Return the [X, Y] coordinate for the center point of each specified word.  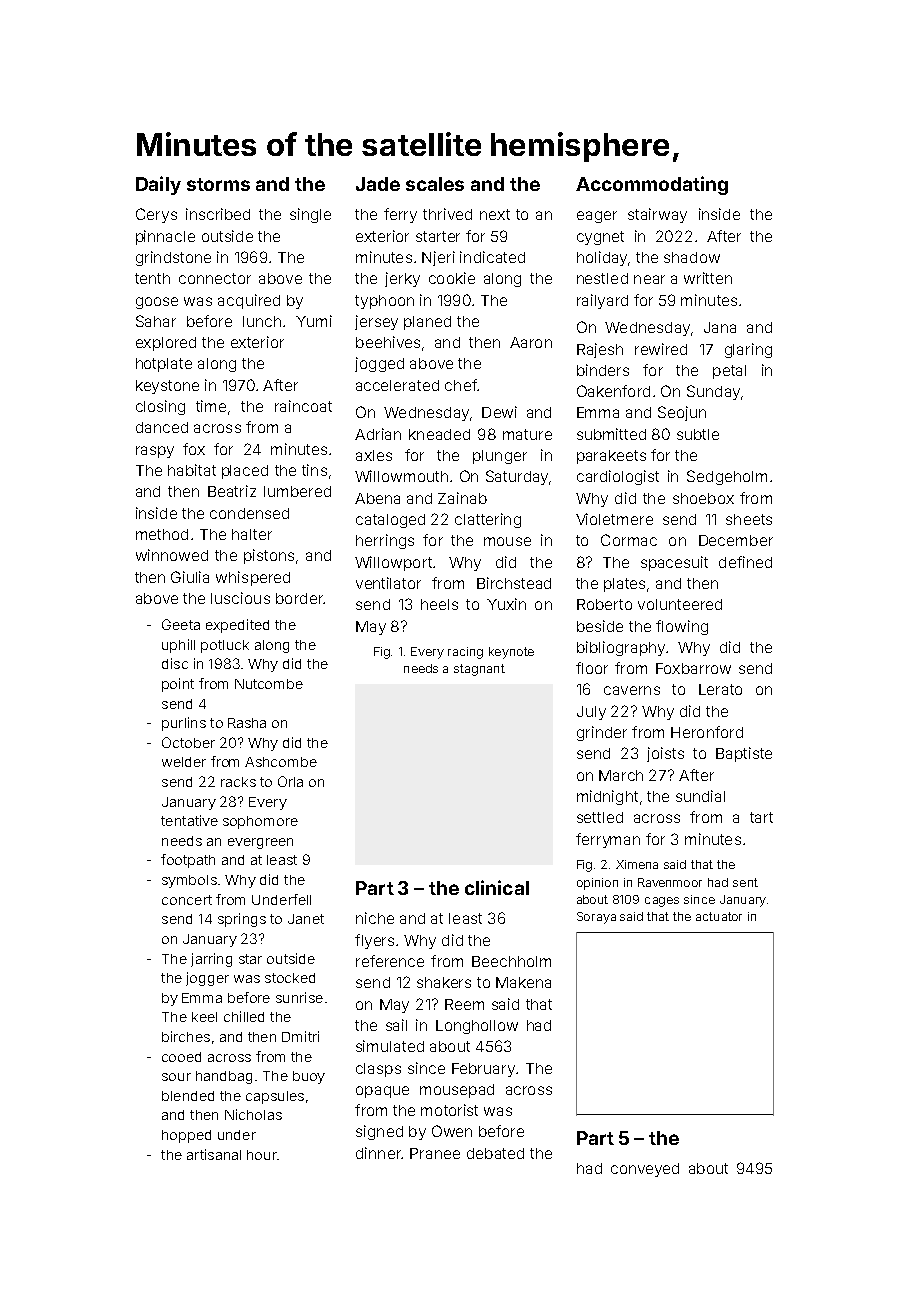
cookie [452, 278]
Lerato [720, 689]
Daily [158, 185]
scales [435, 184]
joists [665, 754]
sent [745, 882]
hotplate [164, 365]
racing [465, 653]
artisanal [214, 1154]
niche [375, 918]
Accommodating [652, 185]
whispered [253, 578]
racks [238, 782]
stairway [657, 215]
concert [187, 900]
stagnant [479, 670]
